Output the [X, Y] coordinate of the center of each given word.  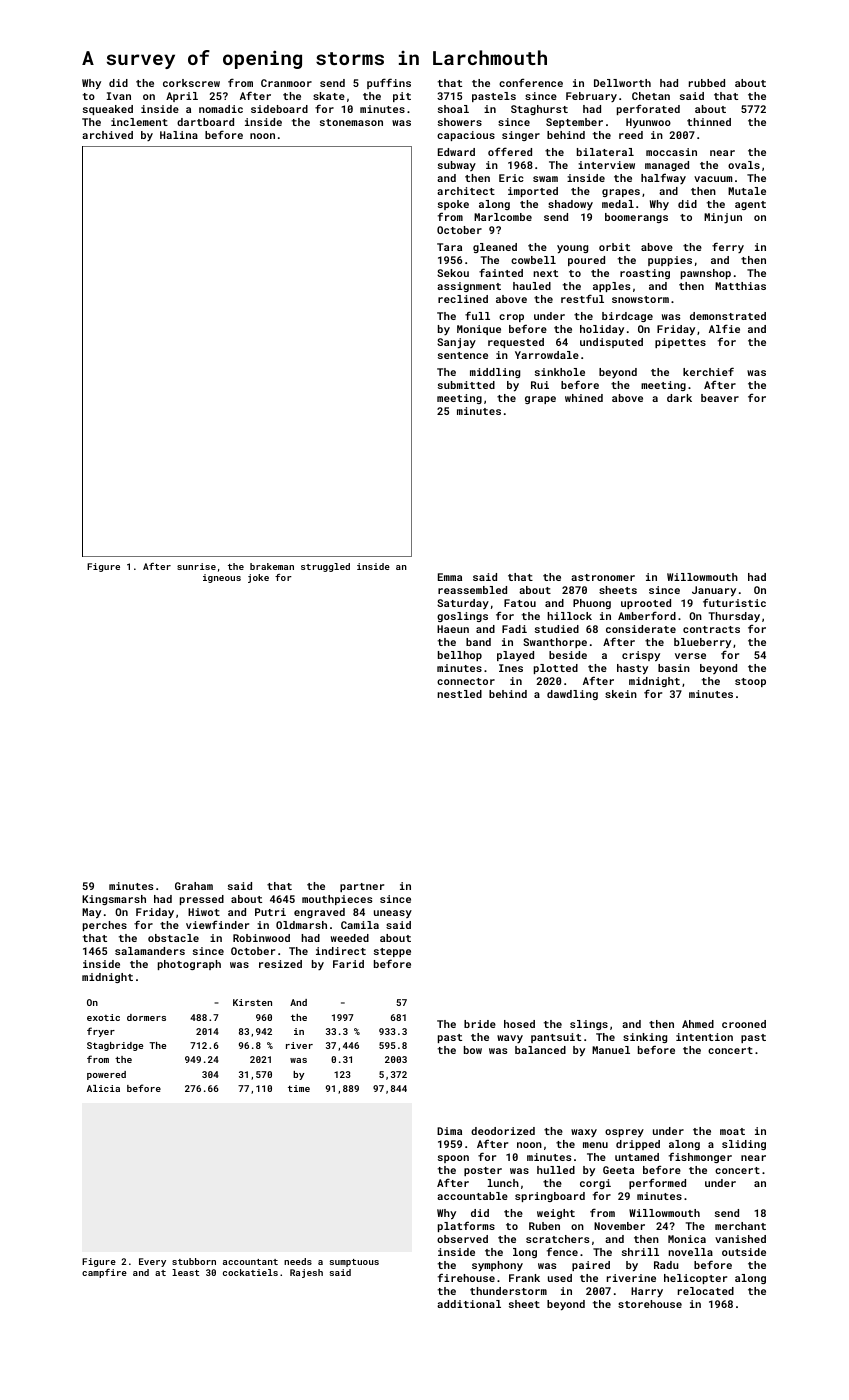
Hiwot [204, 912]
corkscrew [191, 83]
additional [469, 1304]
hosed [519, 1024]
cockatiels [250, 1272]
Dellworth [622, 83]
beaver [720, 398]
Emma [450, 577]
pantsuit [556, 1038]
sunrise [196, 566]
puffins [389, 83]
